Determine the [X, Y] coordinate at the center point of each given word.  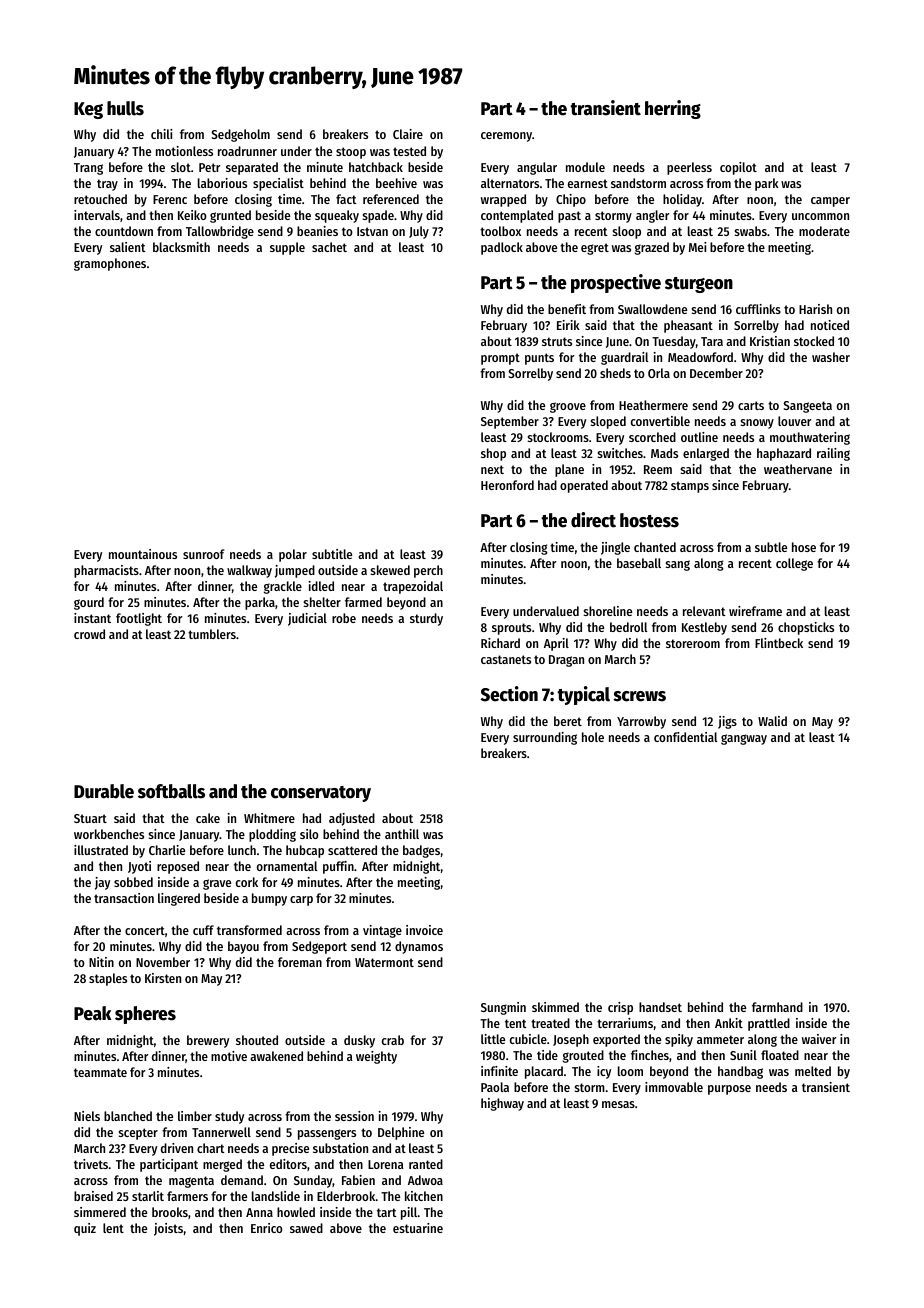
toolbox [500, 231]
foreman [300, 962]
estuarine [418, 1228]
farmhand [777, 1007]
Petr [209, 167]
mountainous [143, 554]
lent [113, 1228]
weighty [376, 1057]
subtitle [332, 554]
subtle [771, 547]
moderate [824, 231]
